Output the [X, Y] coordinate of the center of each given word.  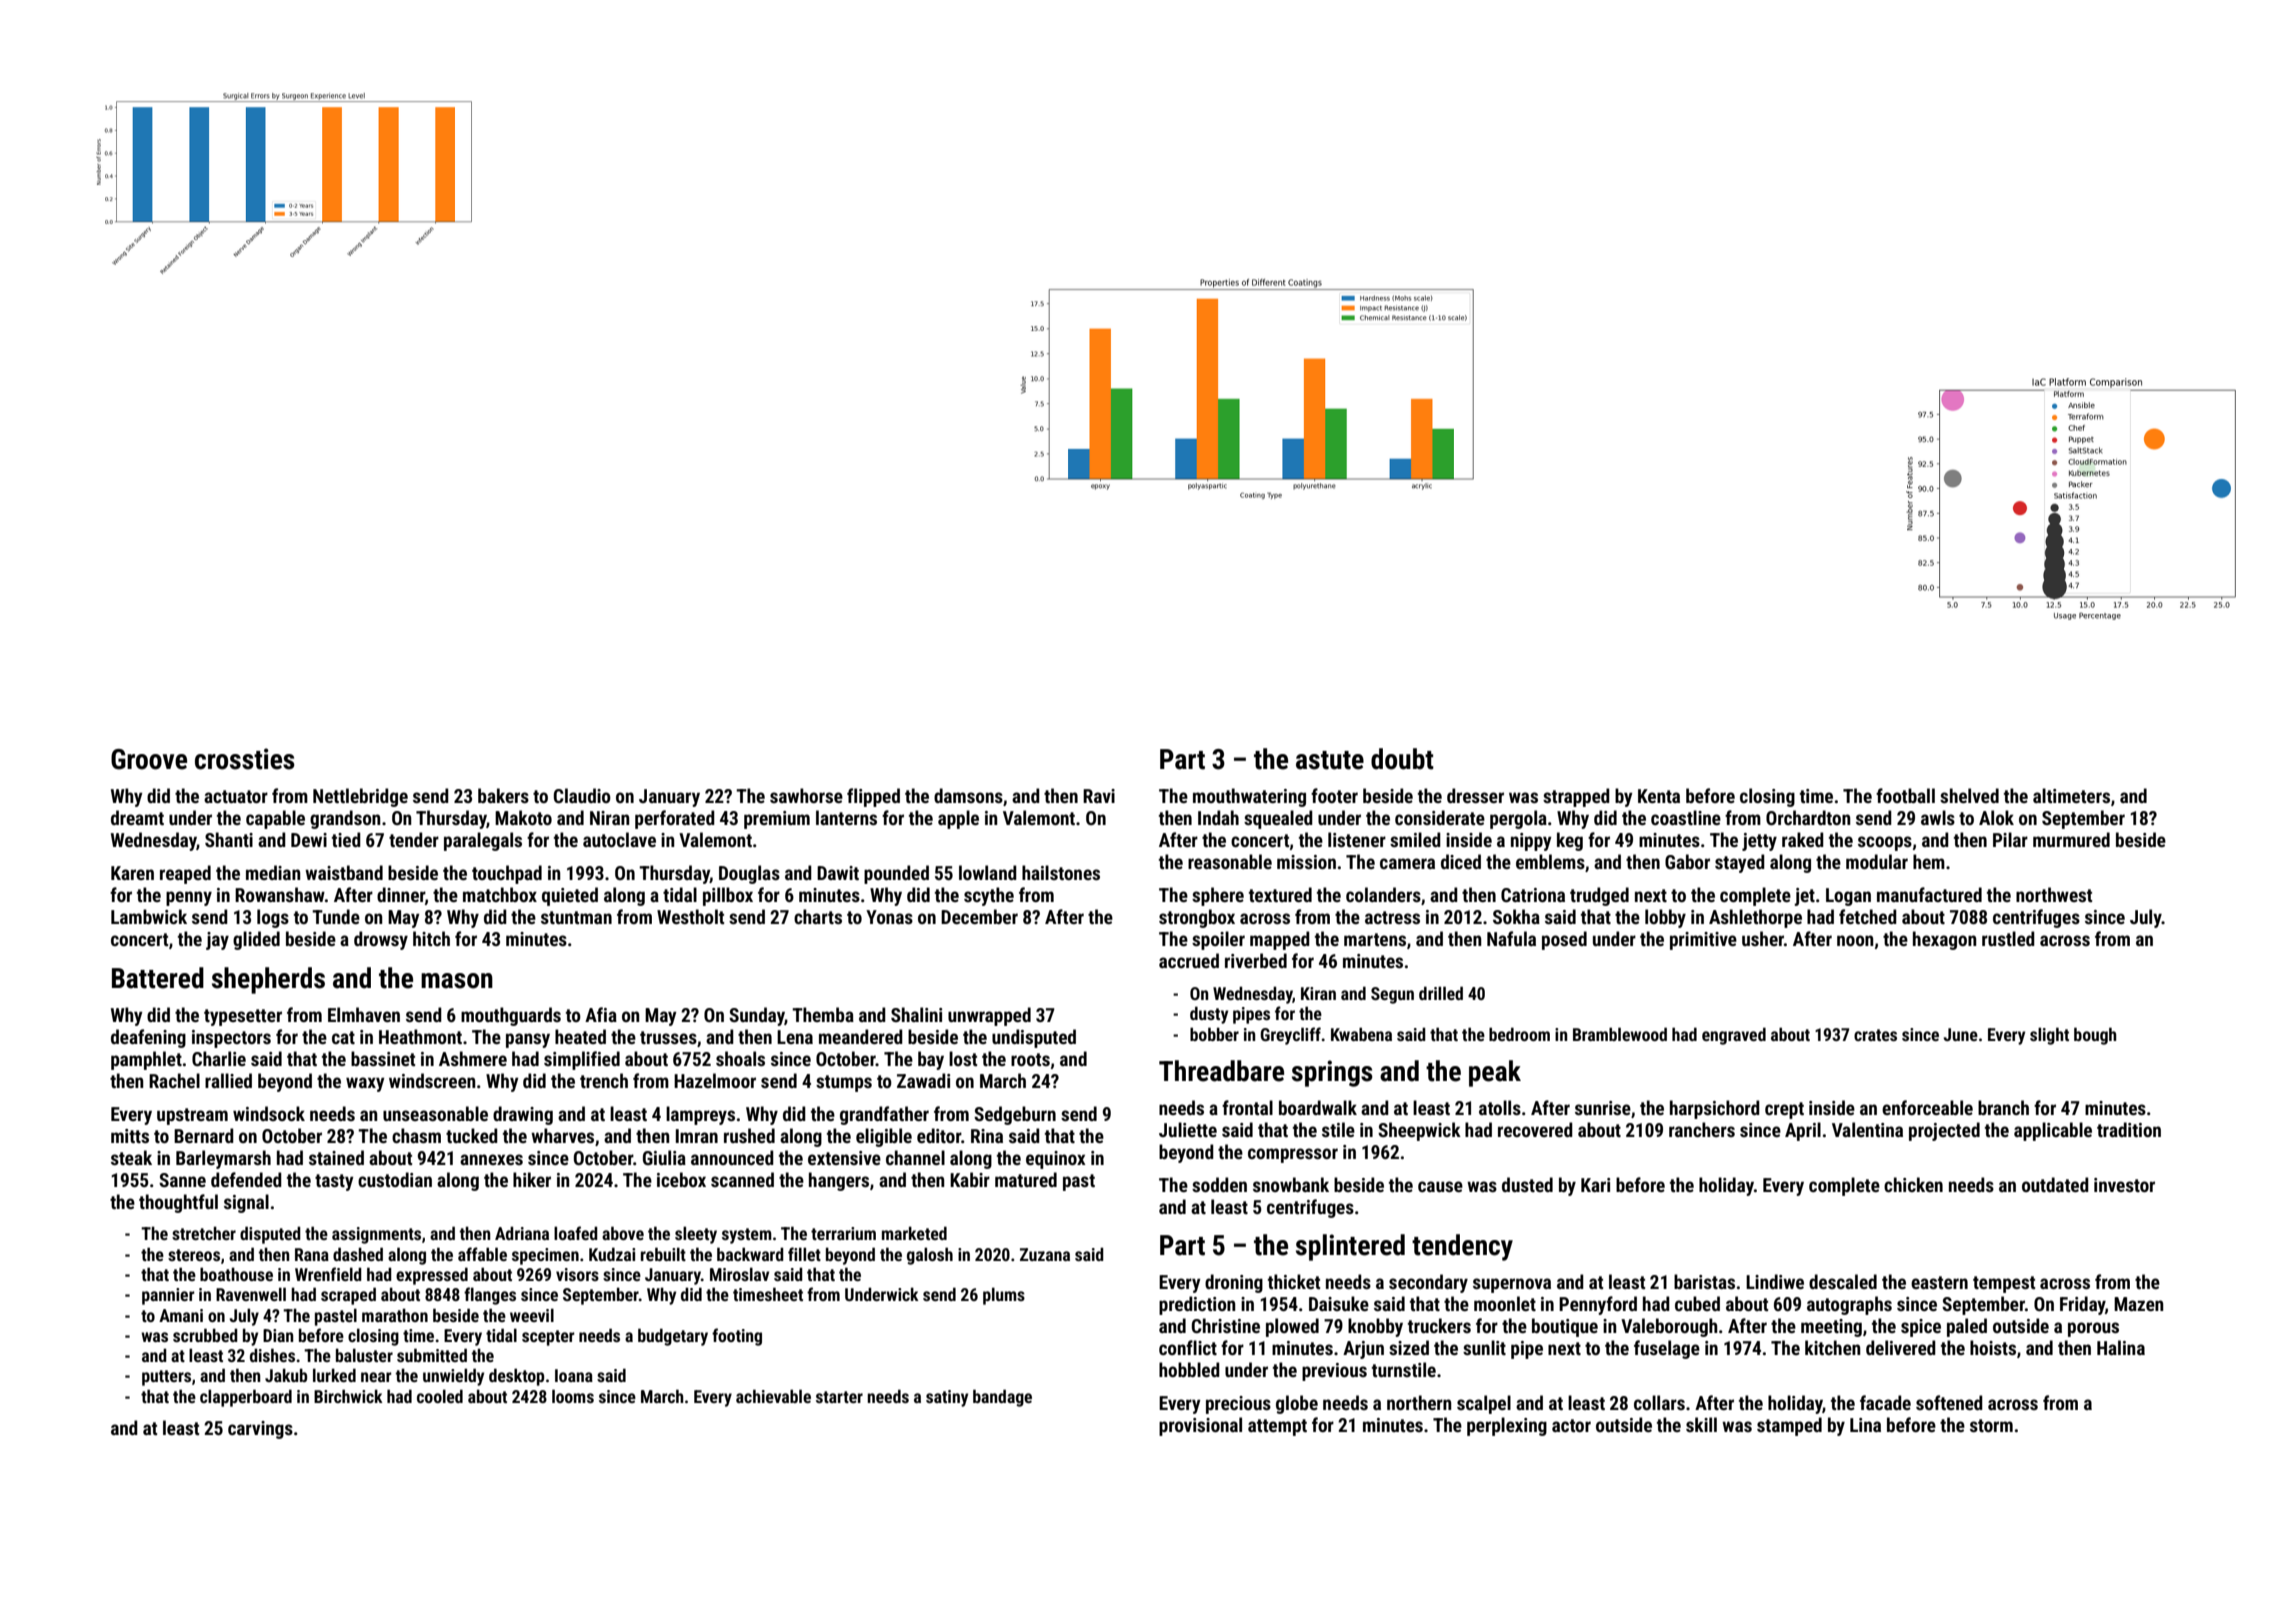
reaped [185, 874]
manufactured [1929, 894]
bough [2095, 1036]
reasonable [1230, 861]
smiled [1415, 839]
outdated [2055, 1184]
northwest [2054, 894]
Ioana [574, 1375]
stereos [194, 1255]
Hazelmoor [715, 1080]
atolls [1500, 1107]
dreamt [137, 817]
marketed [914, 1233]
